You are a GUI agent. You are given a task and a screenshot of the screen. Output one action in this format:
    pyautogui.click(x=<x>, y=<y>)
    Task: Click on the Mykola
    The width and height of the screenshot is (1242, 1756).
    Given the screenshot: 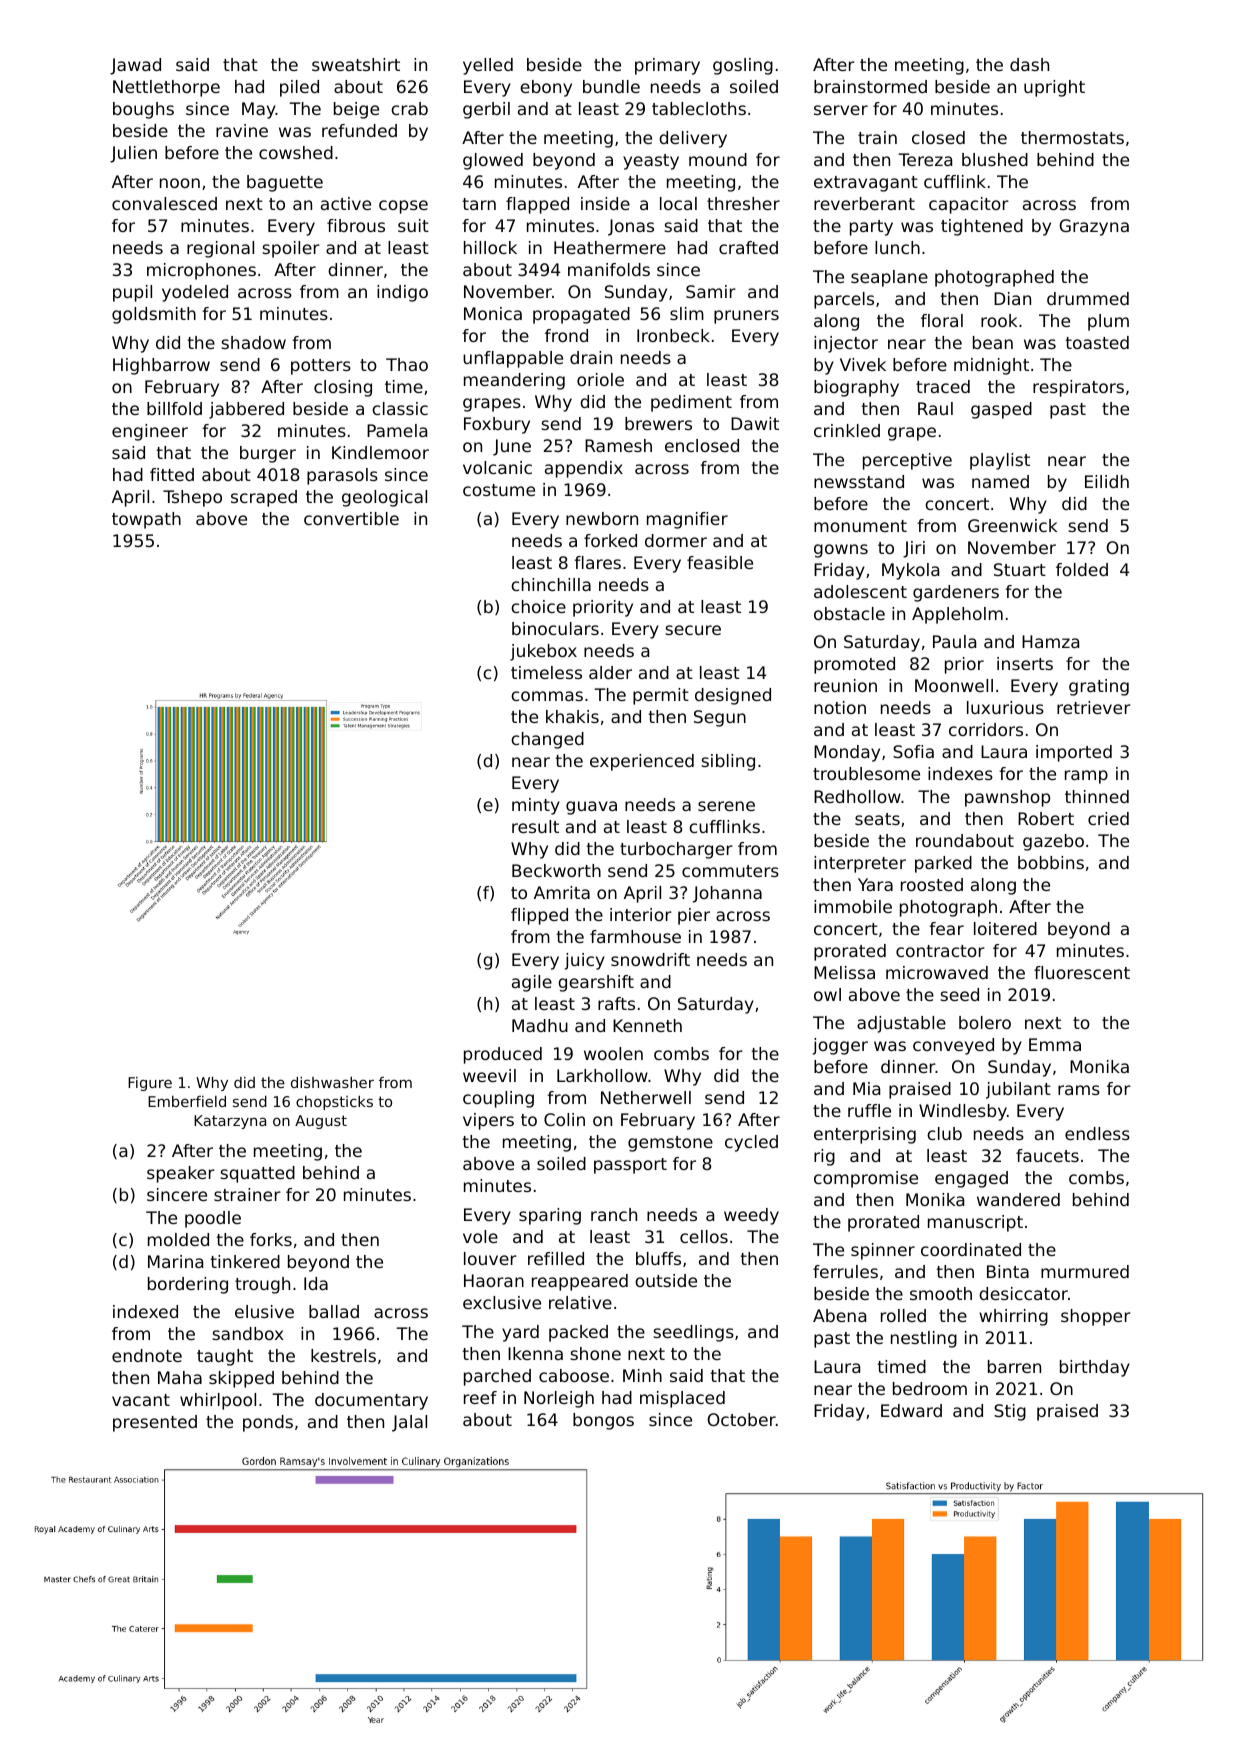 What is the action you would take?
    pyautogui.click(x=910, y=571)
